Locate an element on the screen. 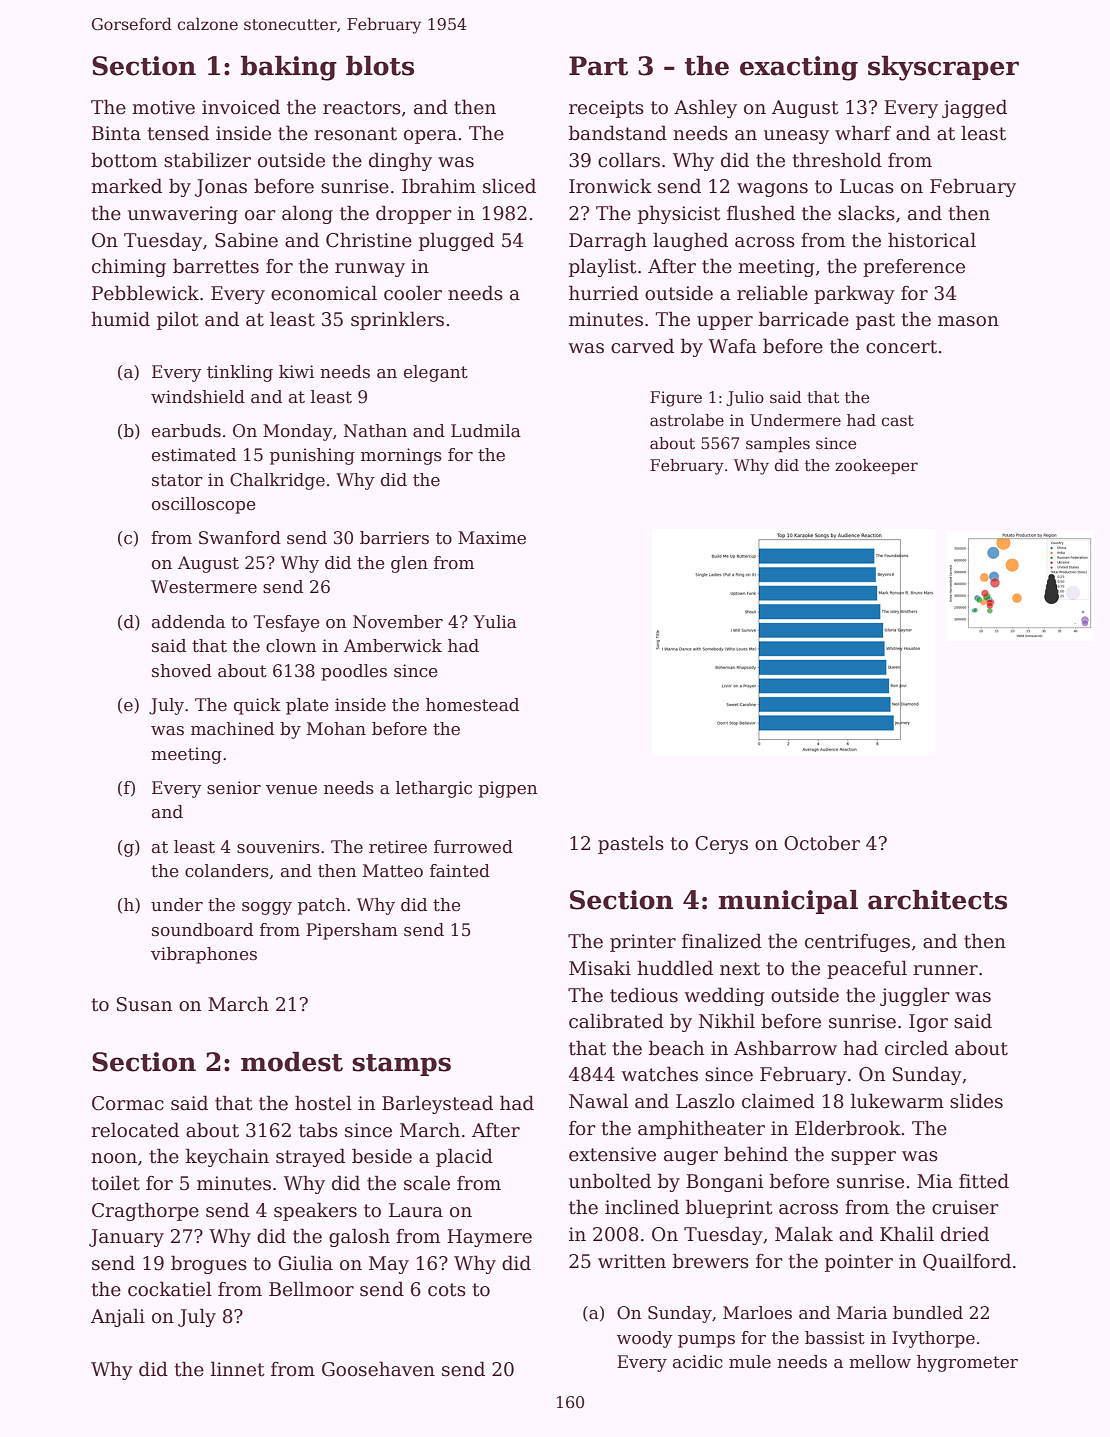  bottom is located at coordinates (124, 160).
